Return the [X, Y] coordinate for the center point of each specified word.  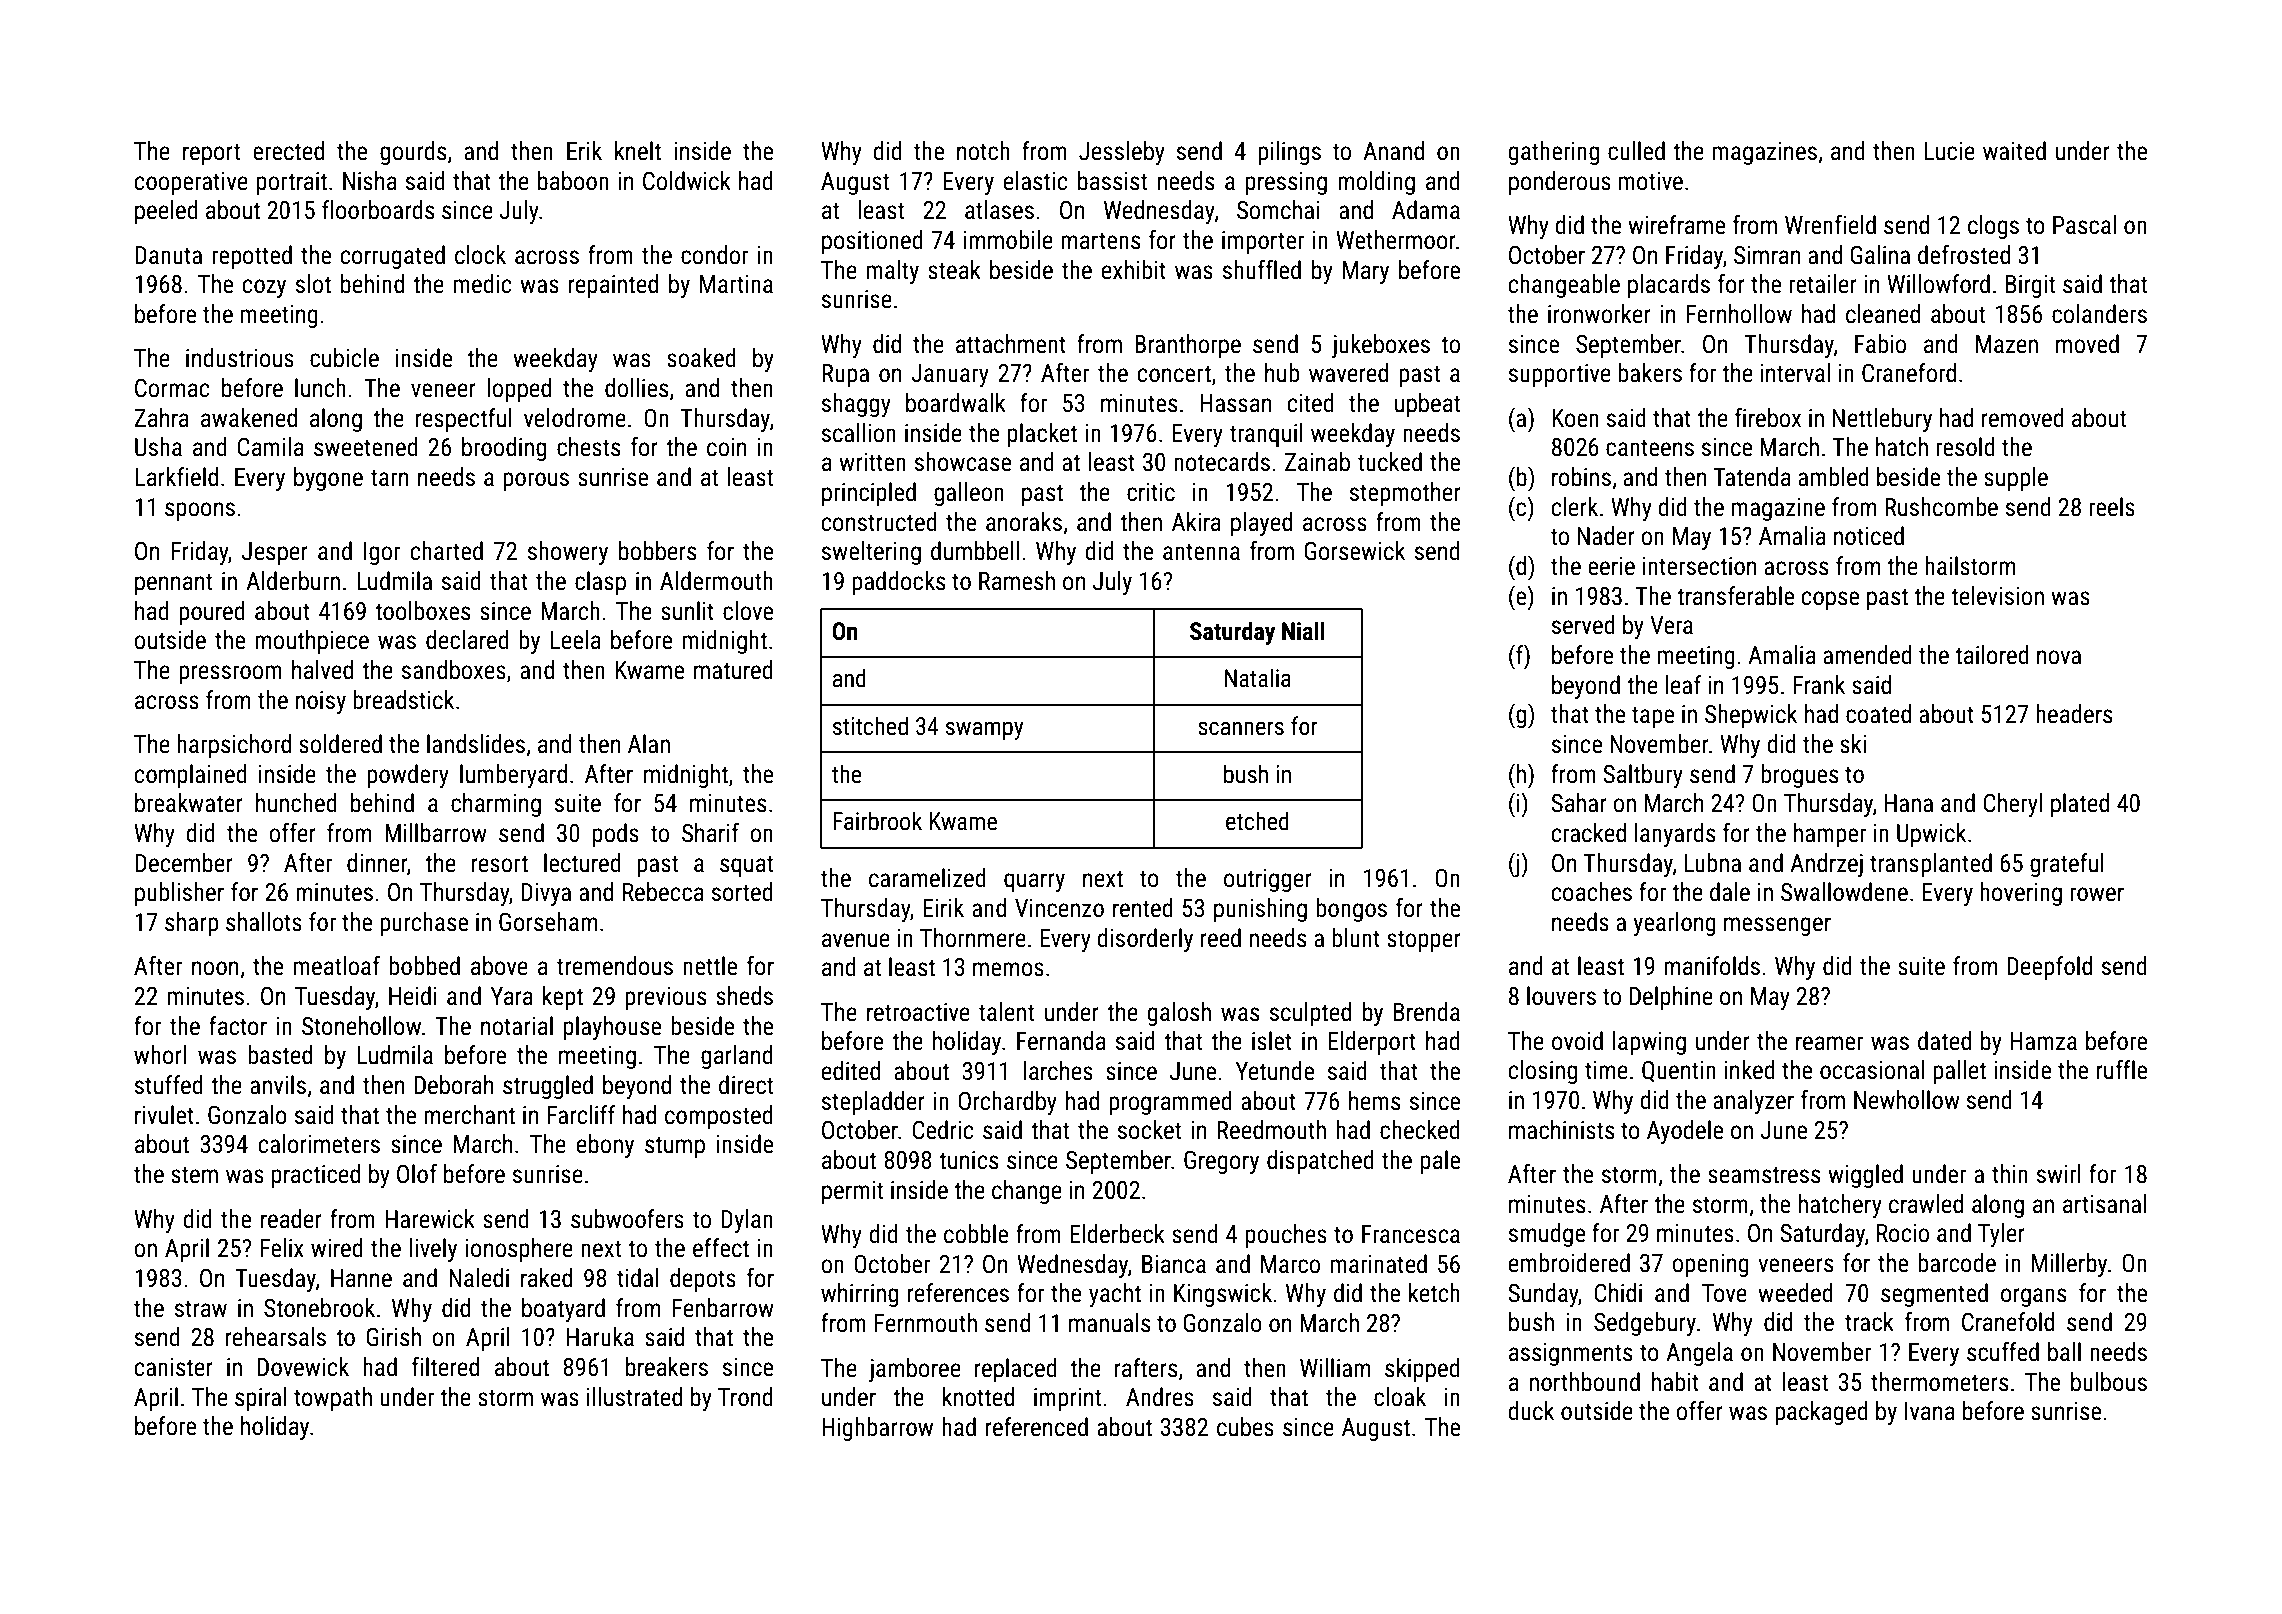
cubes [1245, 1427]
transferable [1735, 596]
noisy [321, 702]
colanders [2099, 314]
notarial [517, 1026]
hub [1282, 373]
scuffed [2003, 1352]
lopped [519, 390]
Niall [1303, 631]
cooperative [191, 183]
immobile [1008, 240]
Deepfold [2049, 968]
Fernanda [1061, 1041]
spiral [261, 1399]
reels [2112, 507]
